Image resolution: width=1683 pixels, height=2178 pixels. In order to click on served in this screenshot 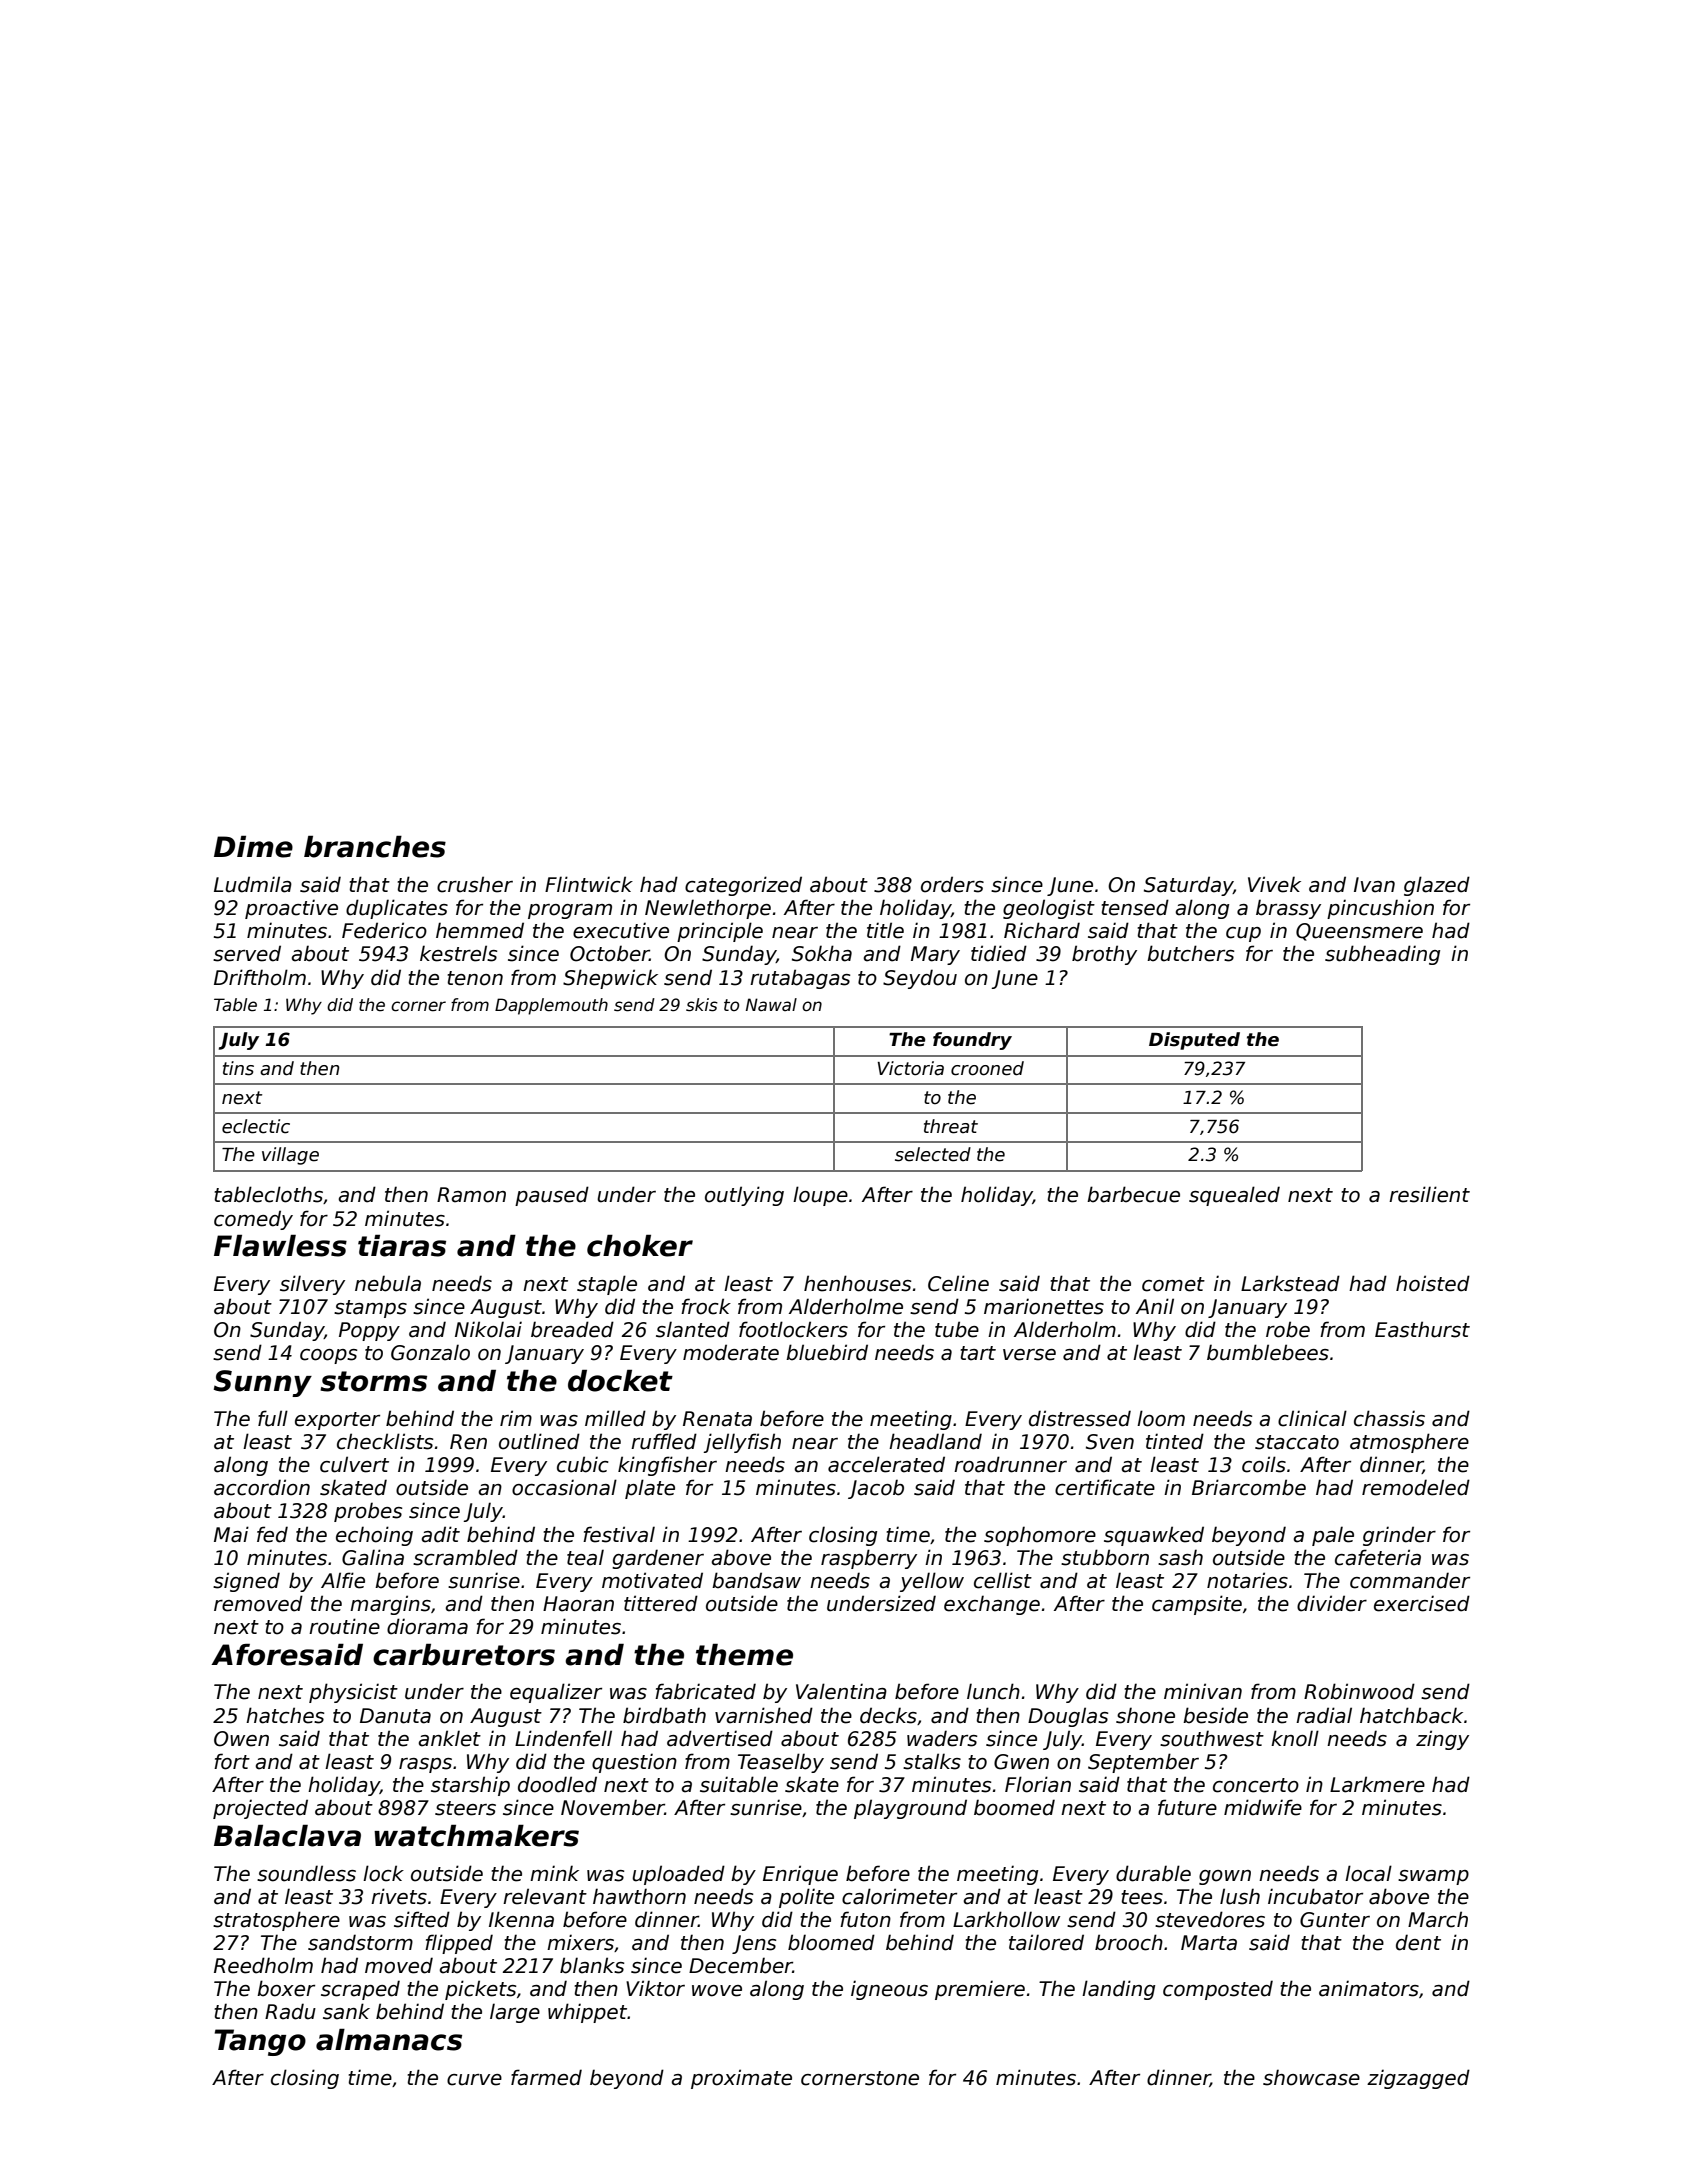, I will do `click(247, 953)`.
